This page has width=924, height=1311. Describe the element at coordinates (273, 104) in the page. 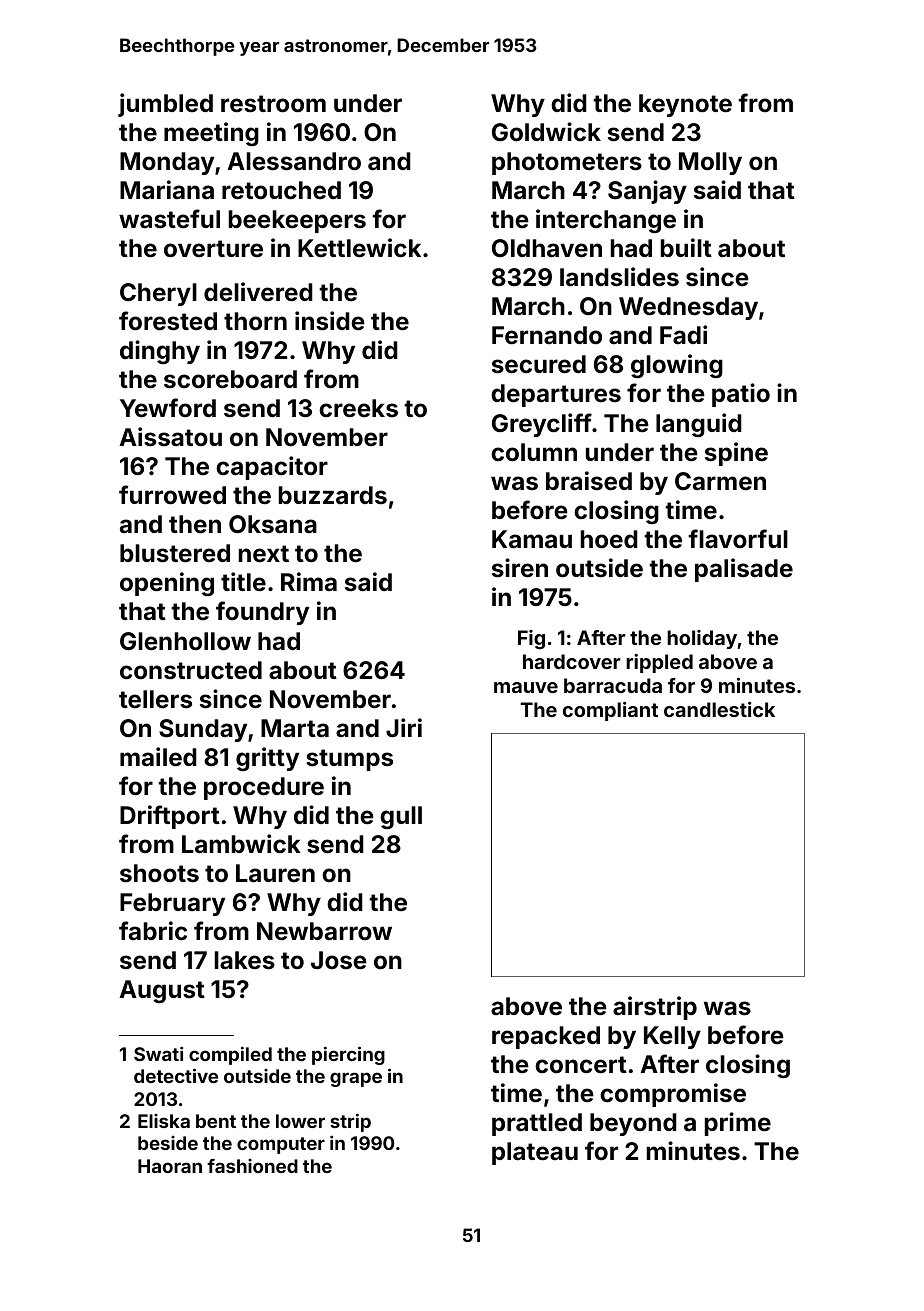

I see `restroom` at that location.
